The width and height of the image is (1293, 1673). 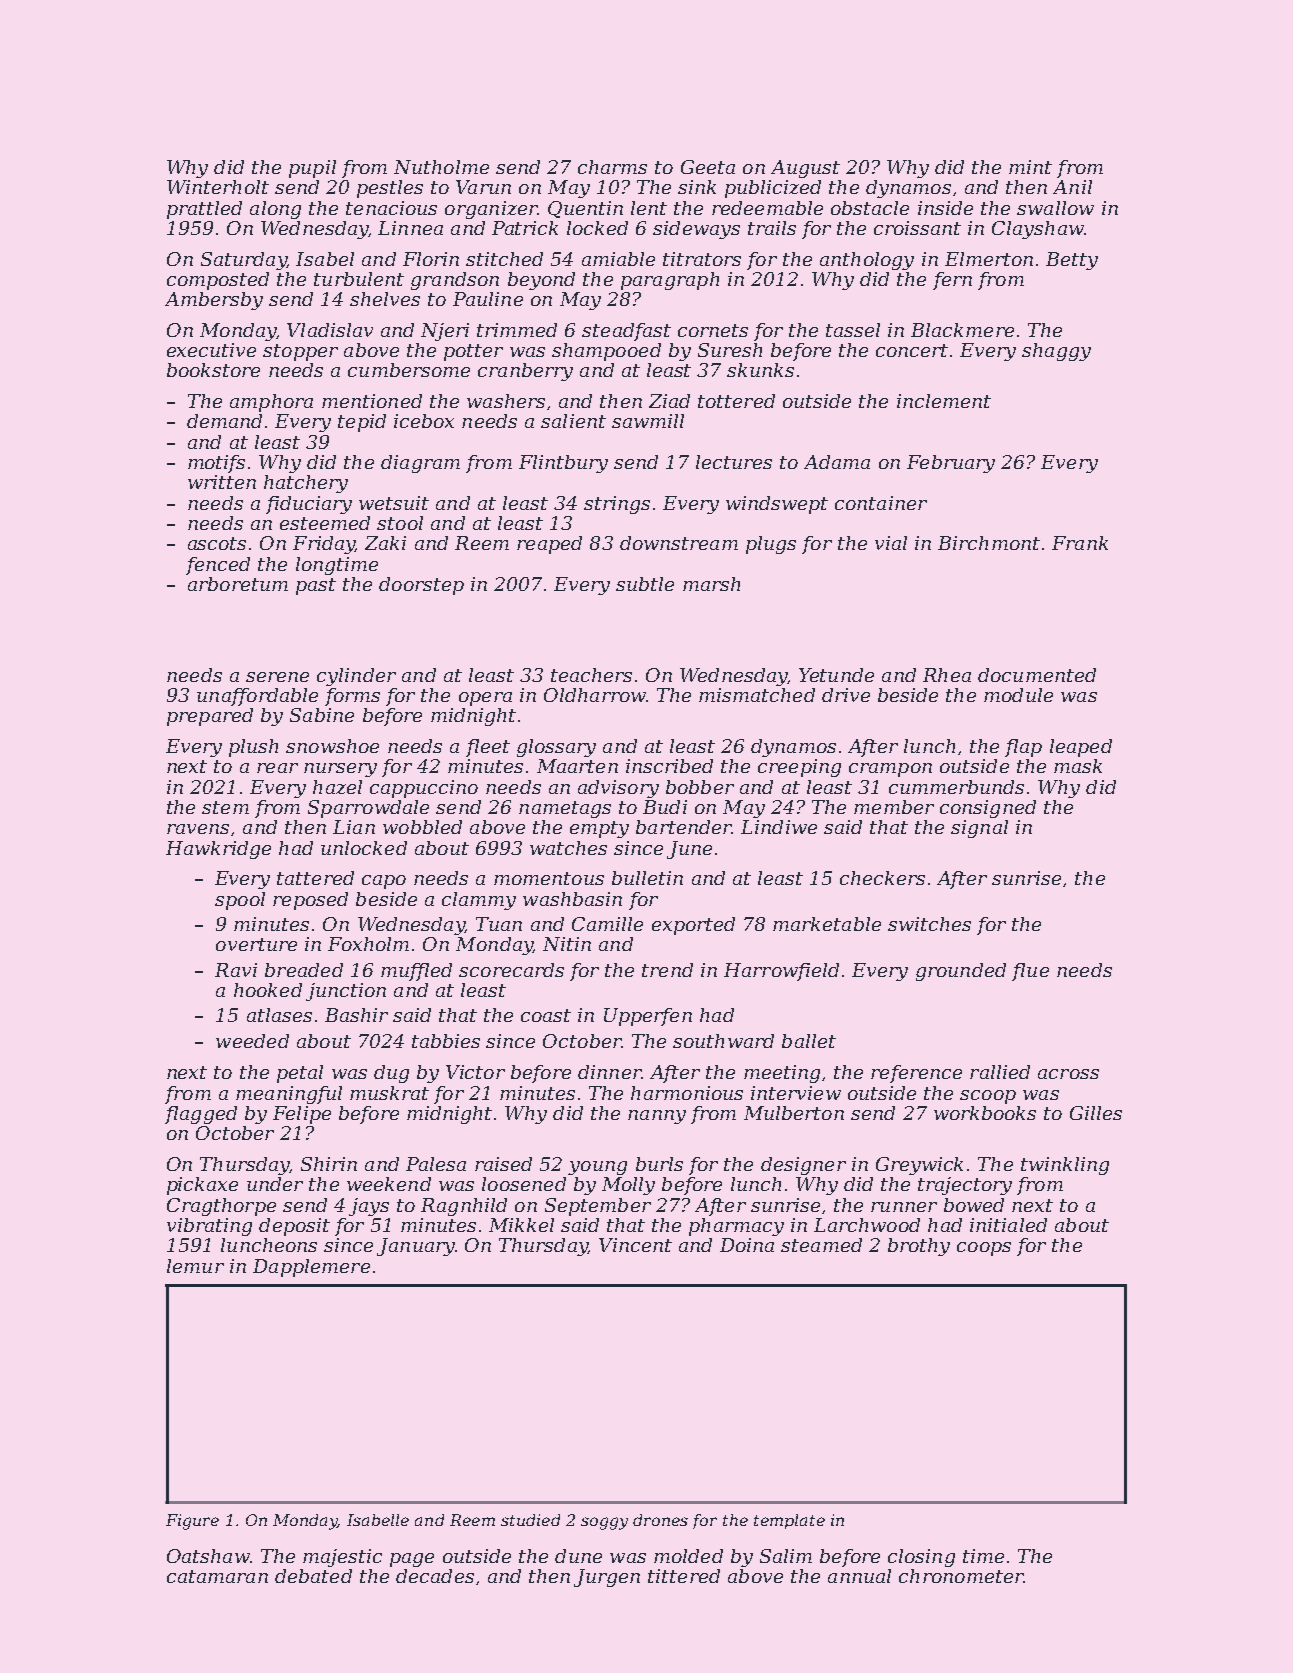 I want to click on amiable, so click(x=618, y=259).
